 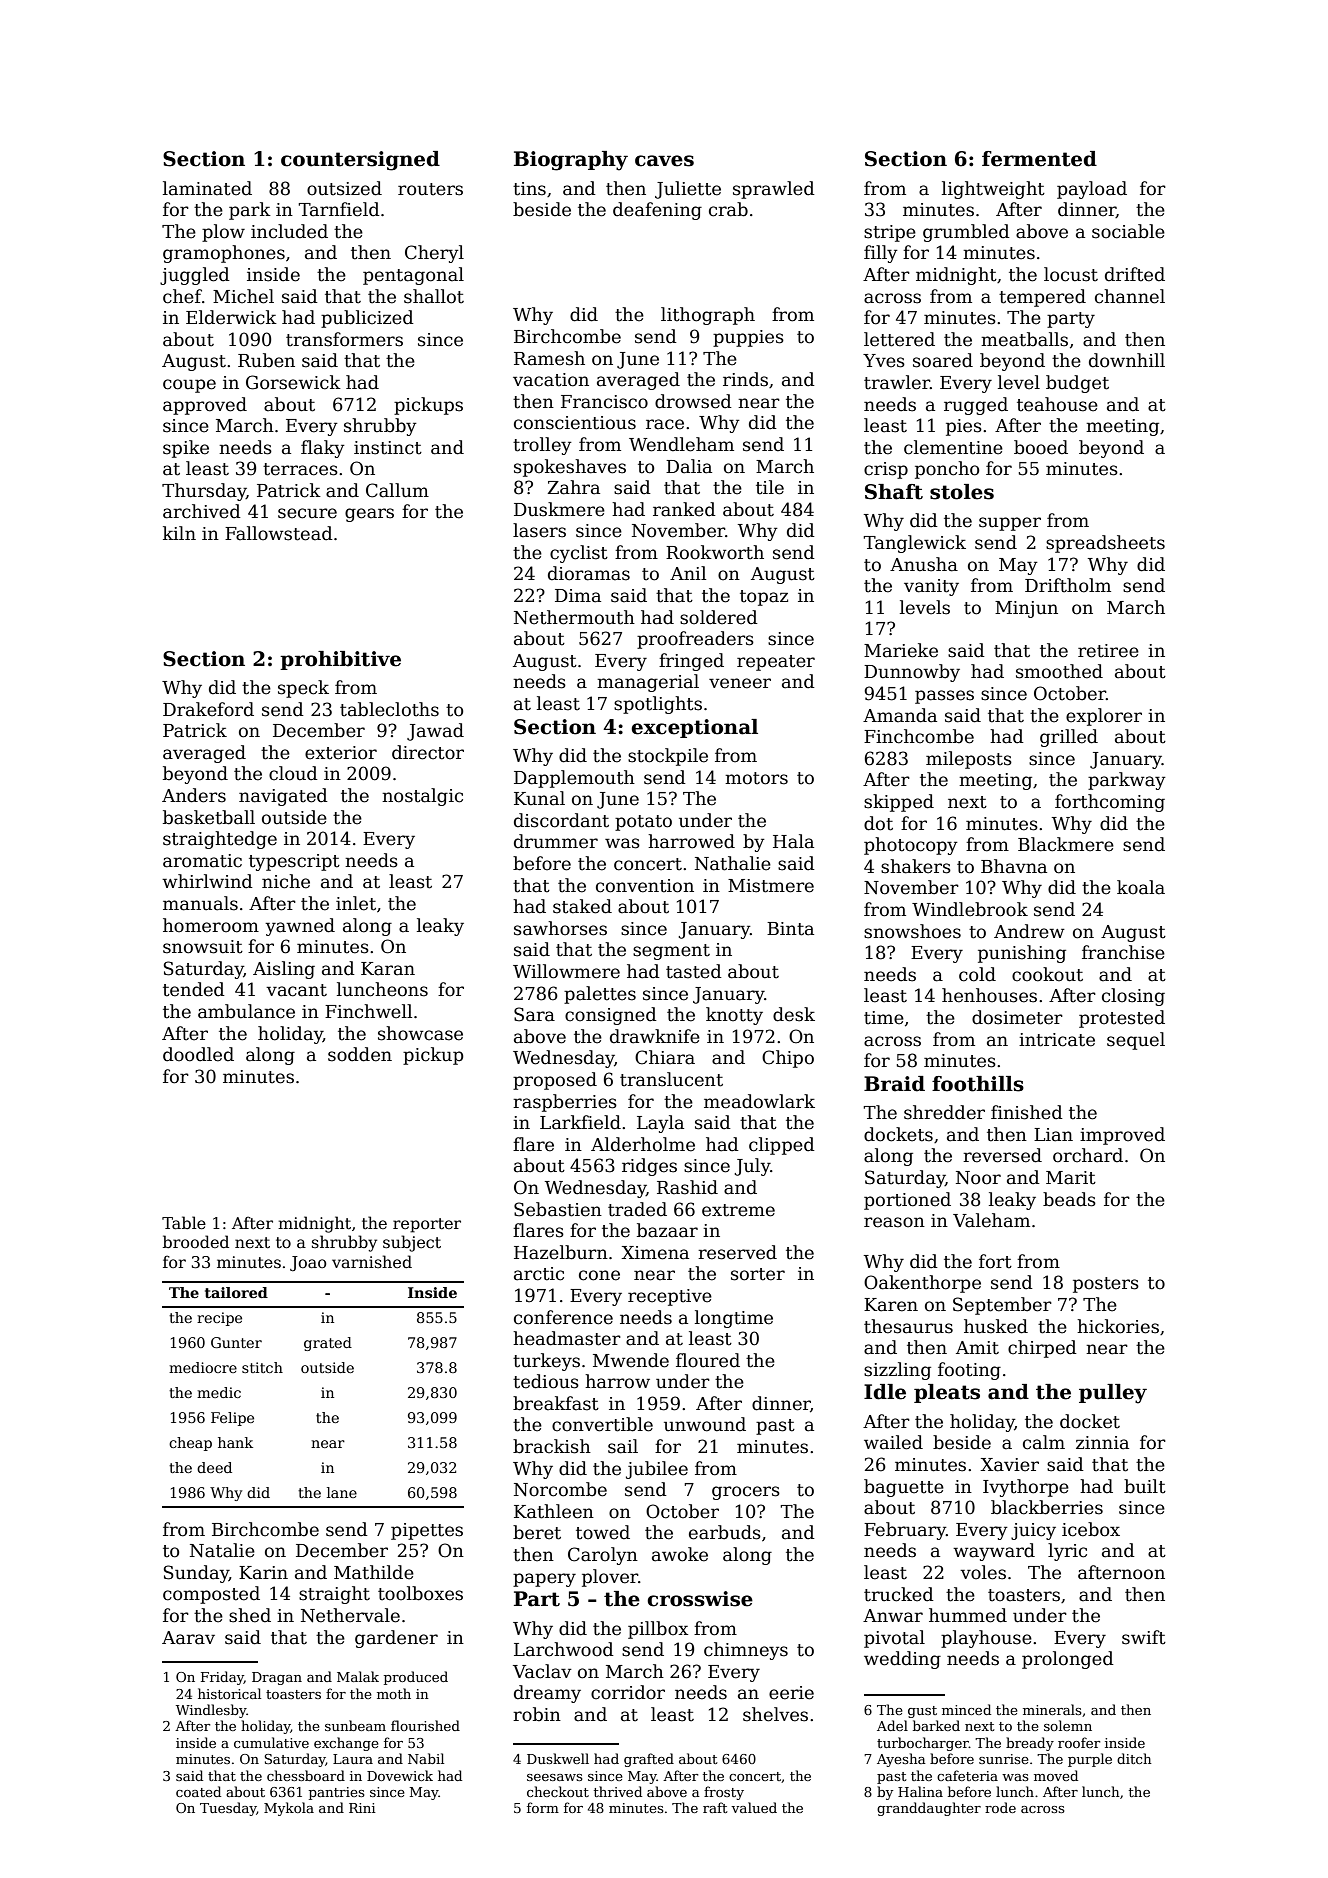 I want to click on turkeys, so click(x=546, y=1362).
